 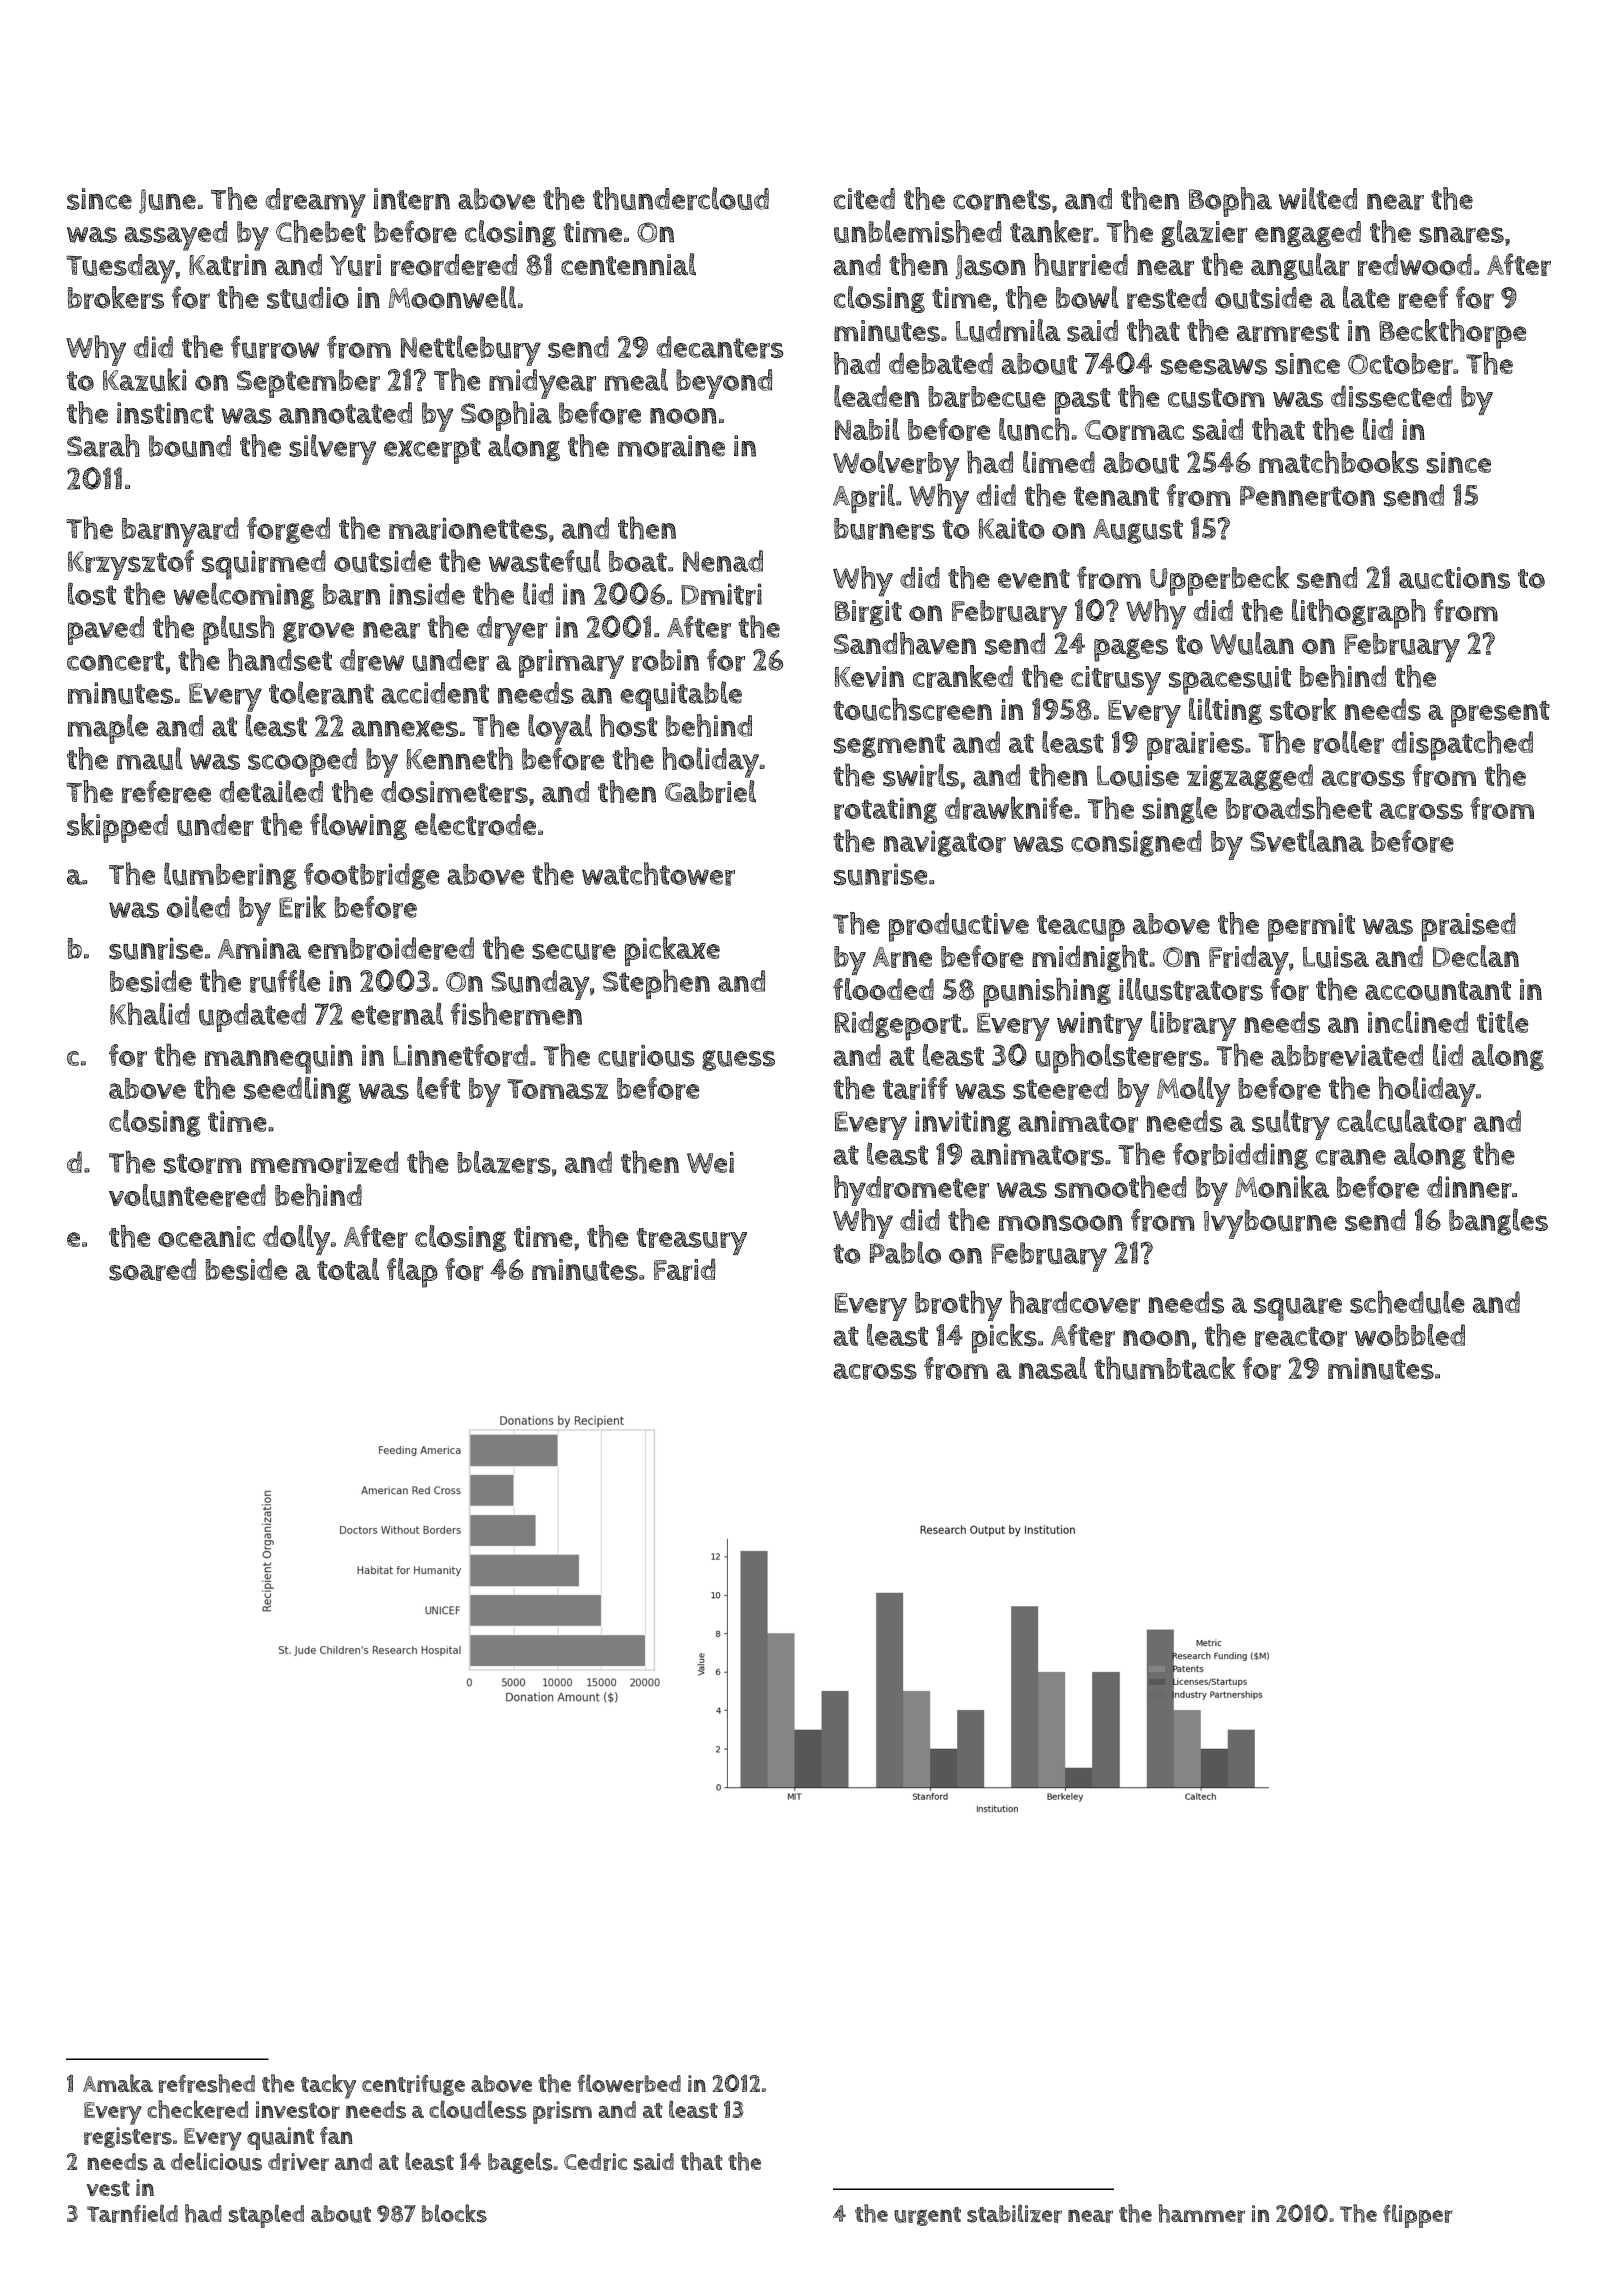 I want to click on Bopha, so click(x=1230, y=202).
